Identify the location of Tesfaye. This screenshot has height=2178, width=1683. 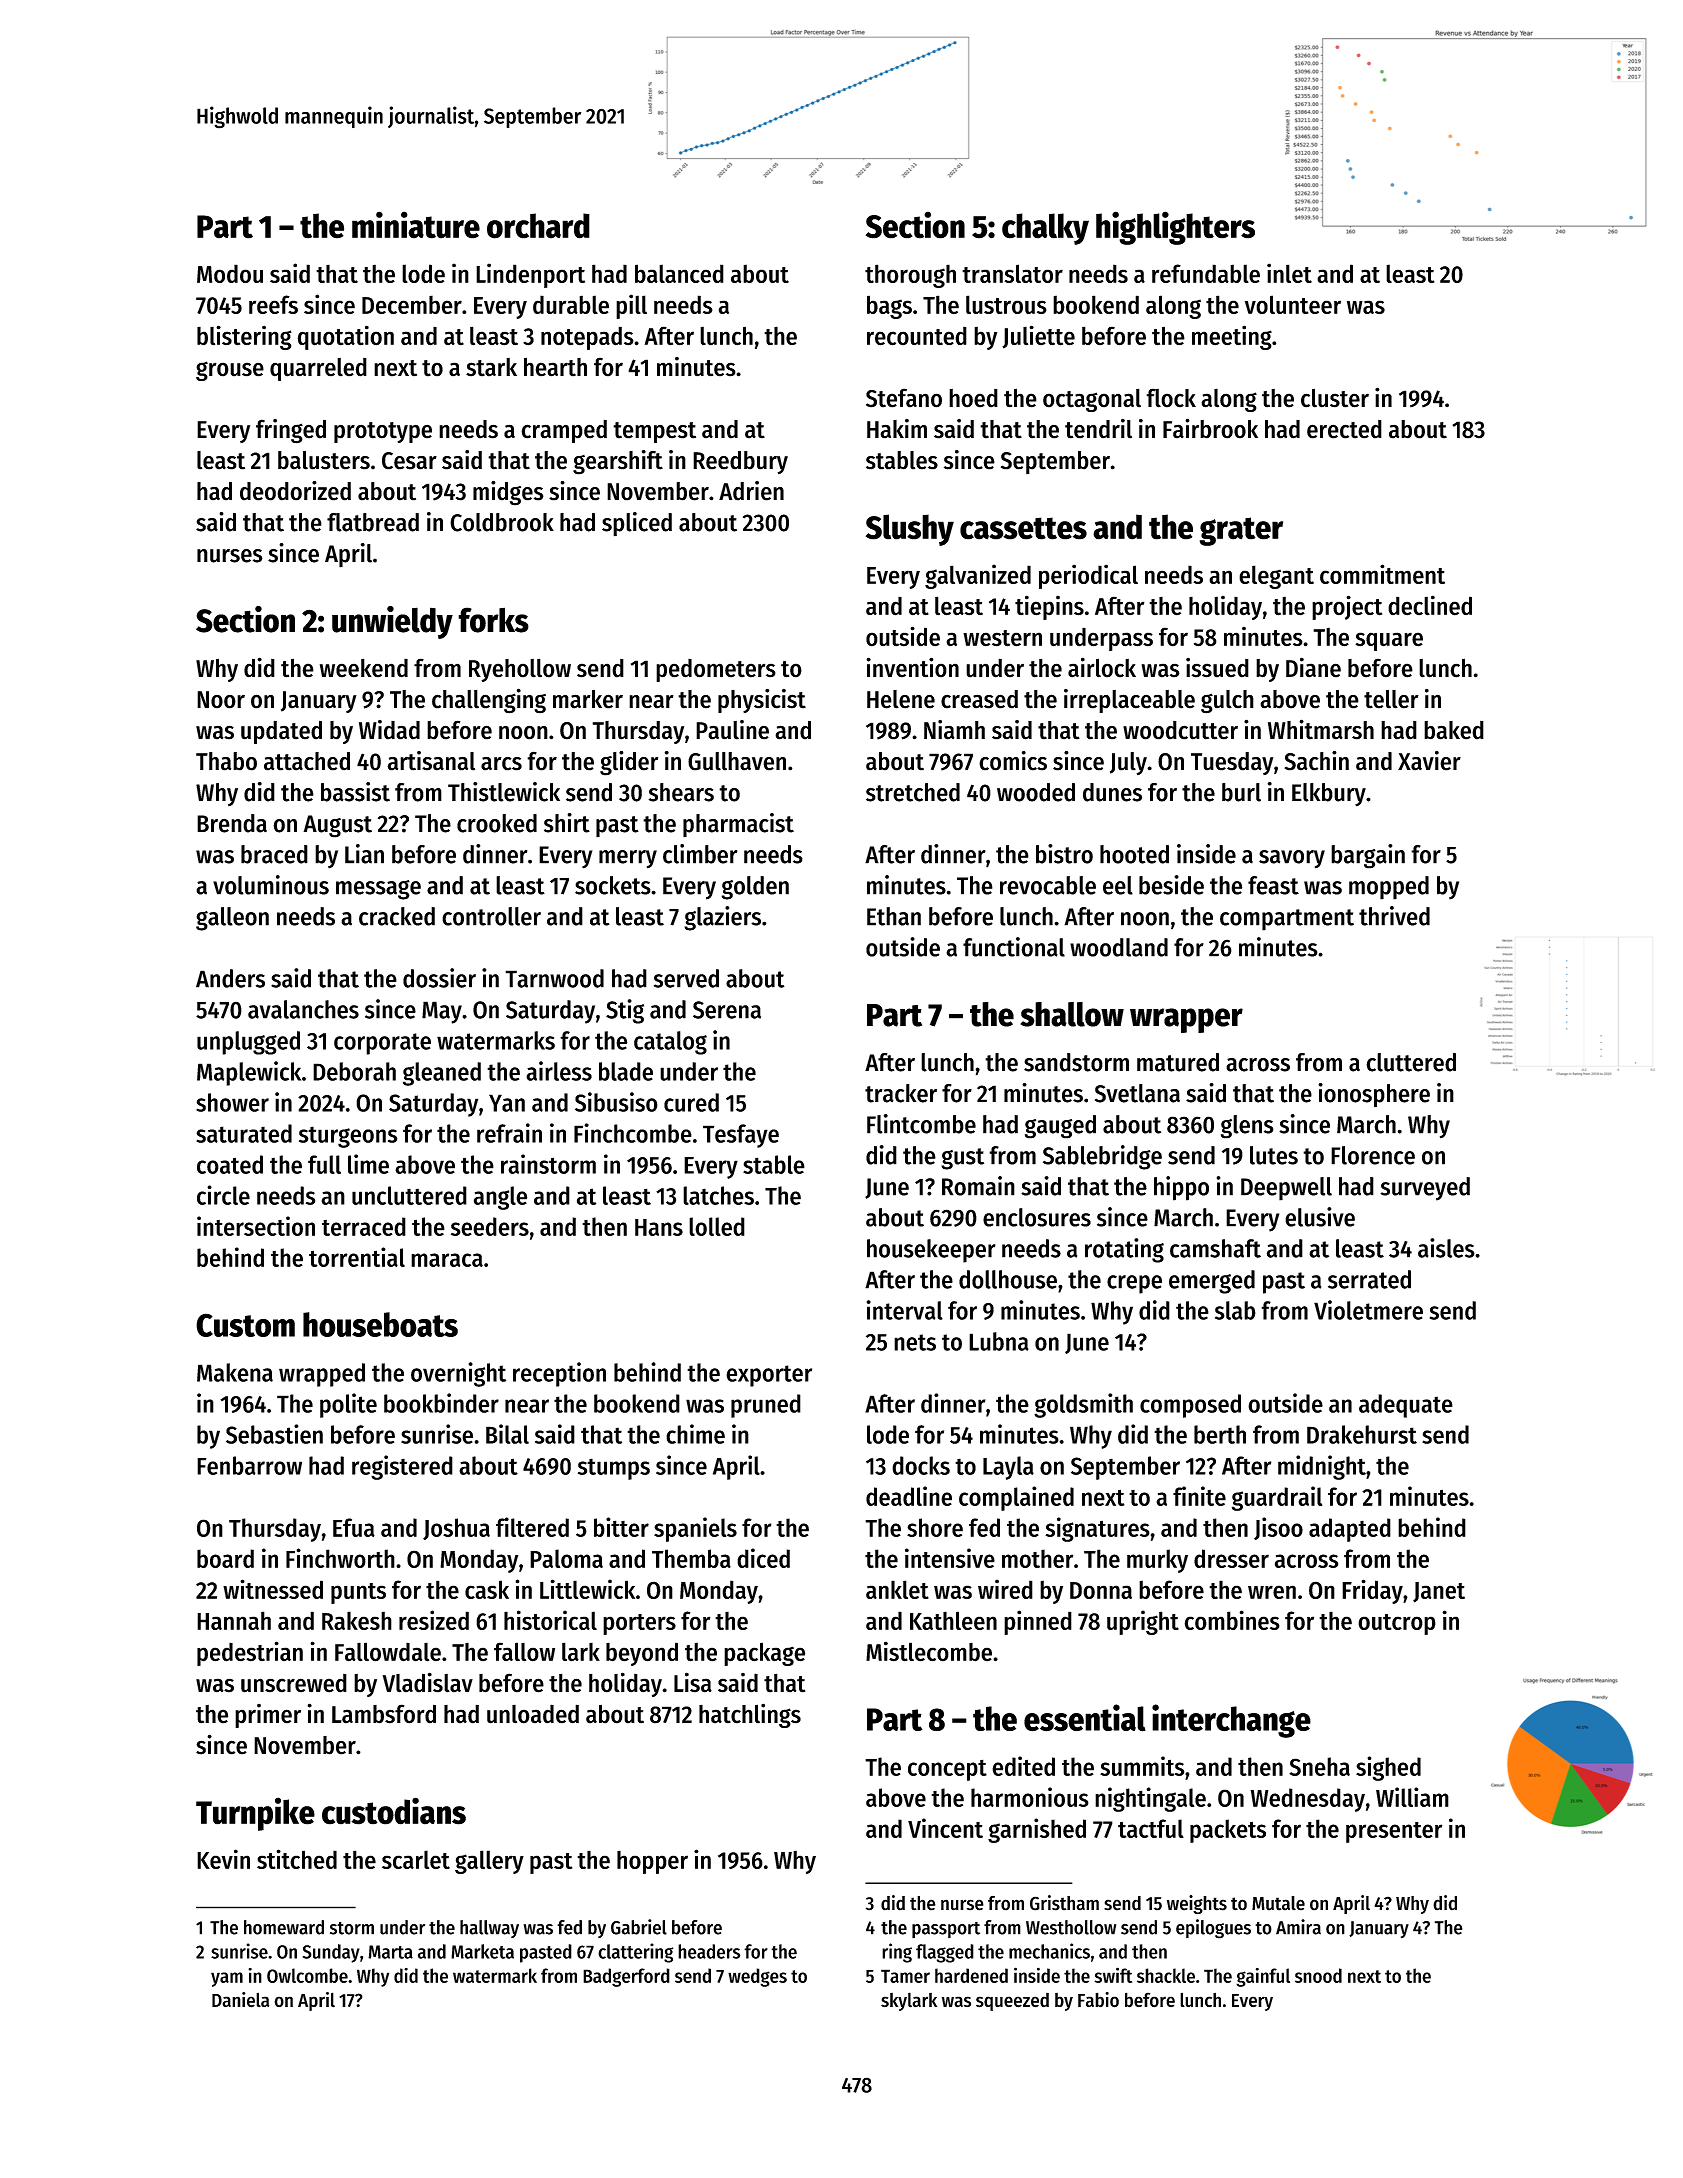
(741, 1136).
